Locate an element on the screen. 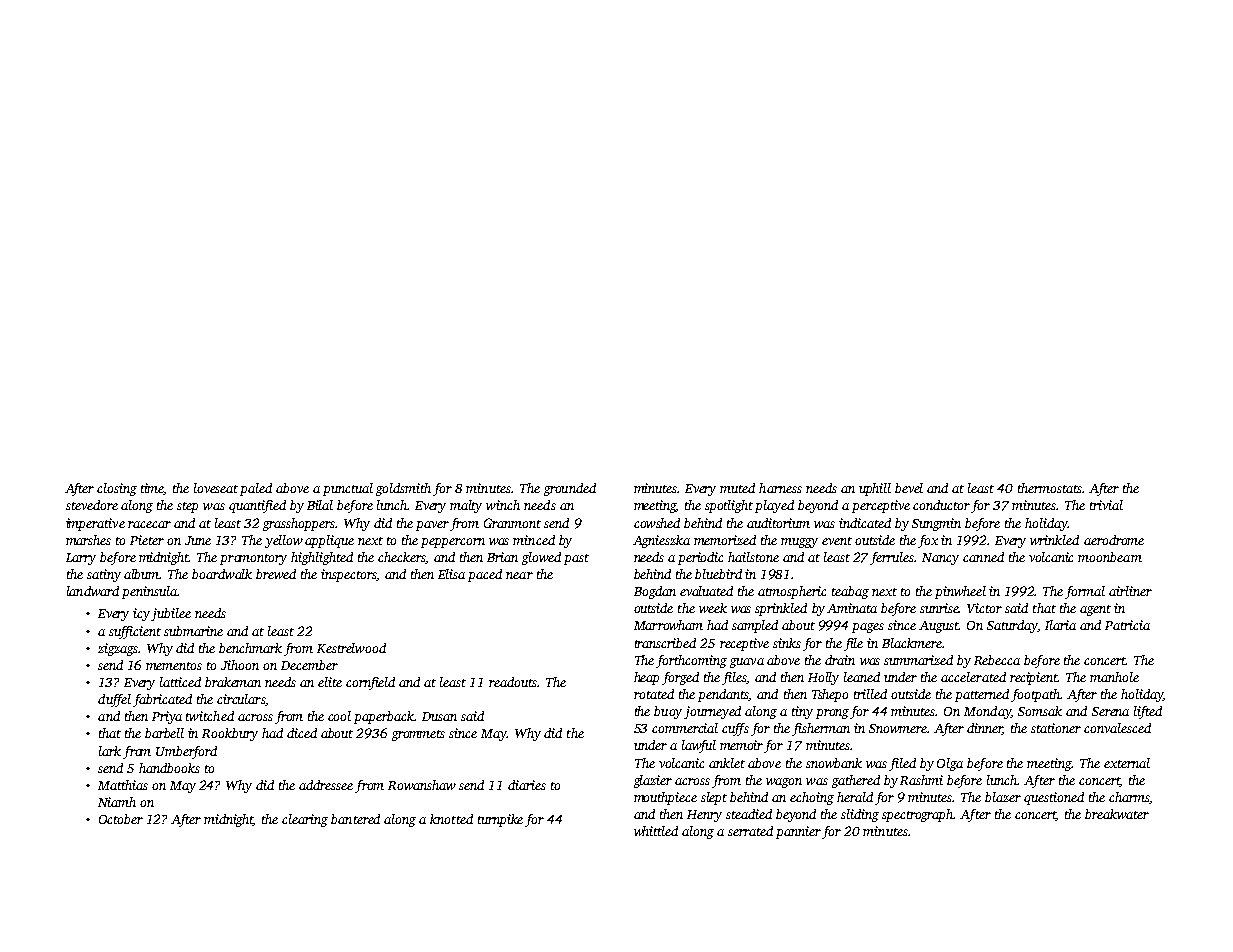 Image resolution: width=1233 pixels, height=952 pixels. blazer is located at coordinates (1003, 797).
